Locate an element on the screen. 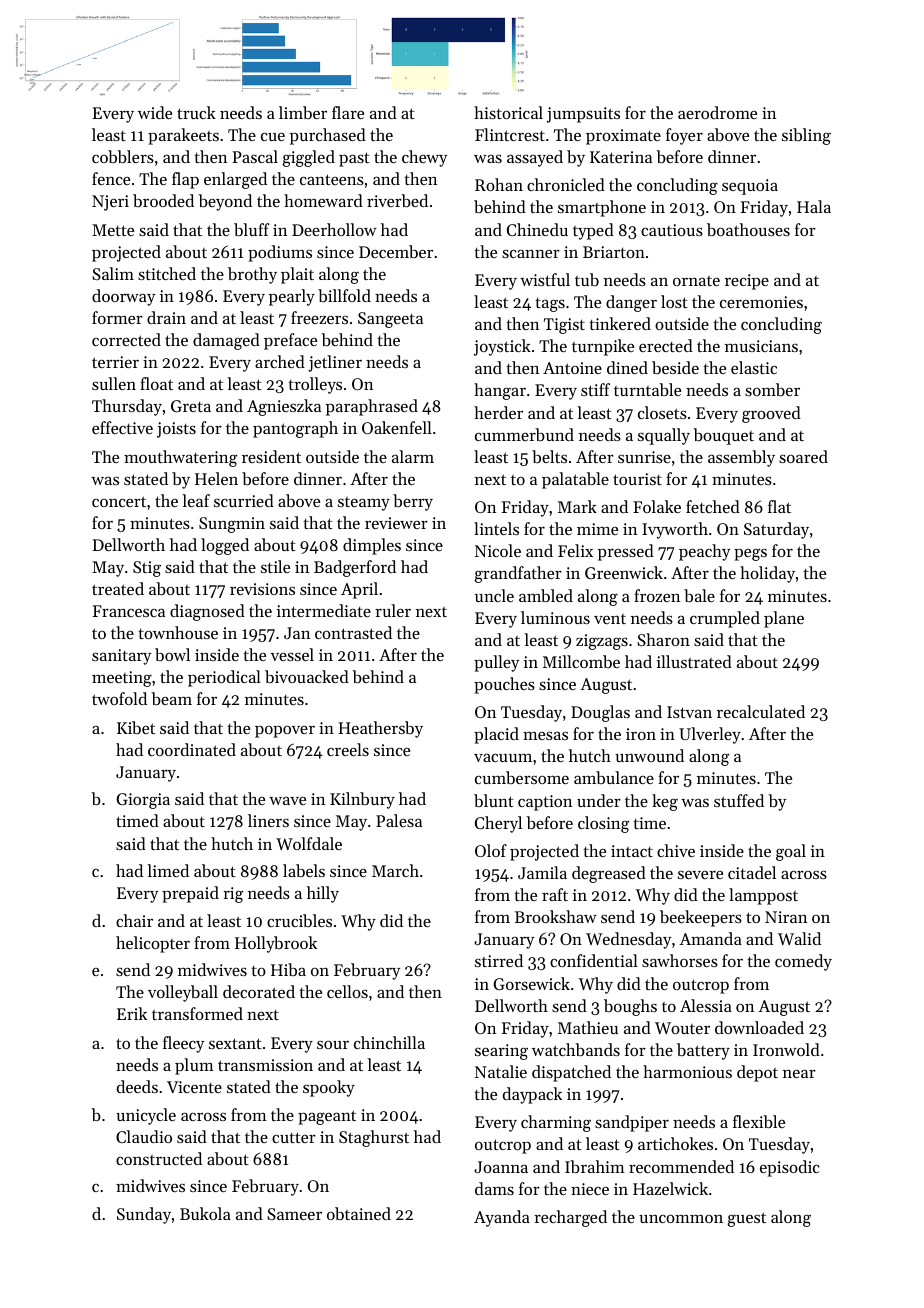  uncommon is located at coordinates (681, 1219).
